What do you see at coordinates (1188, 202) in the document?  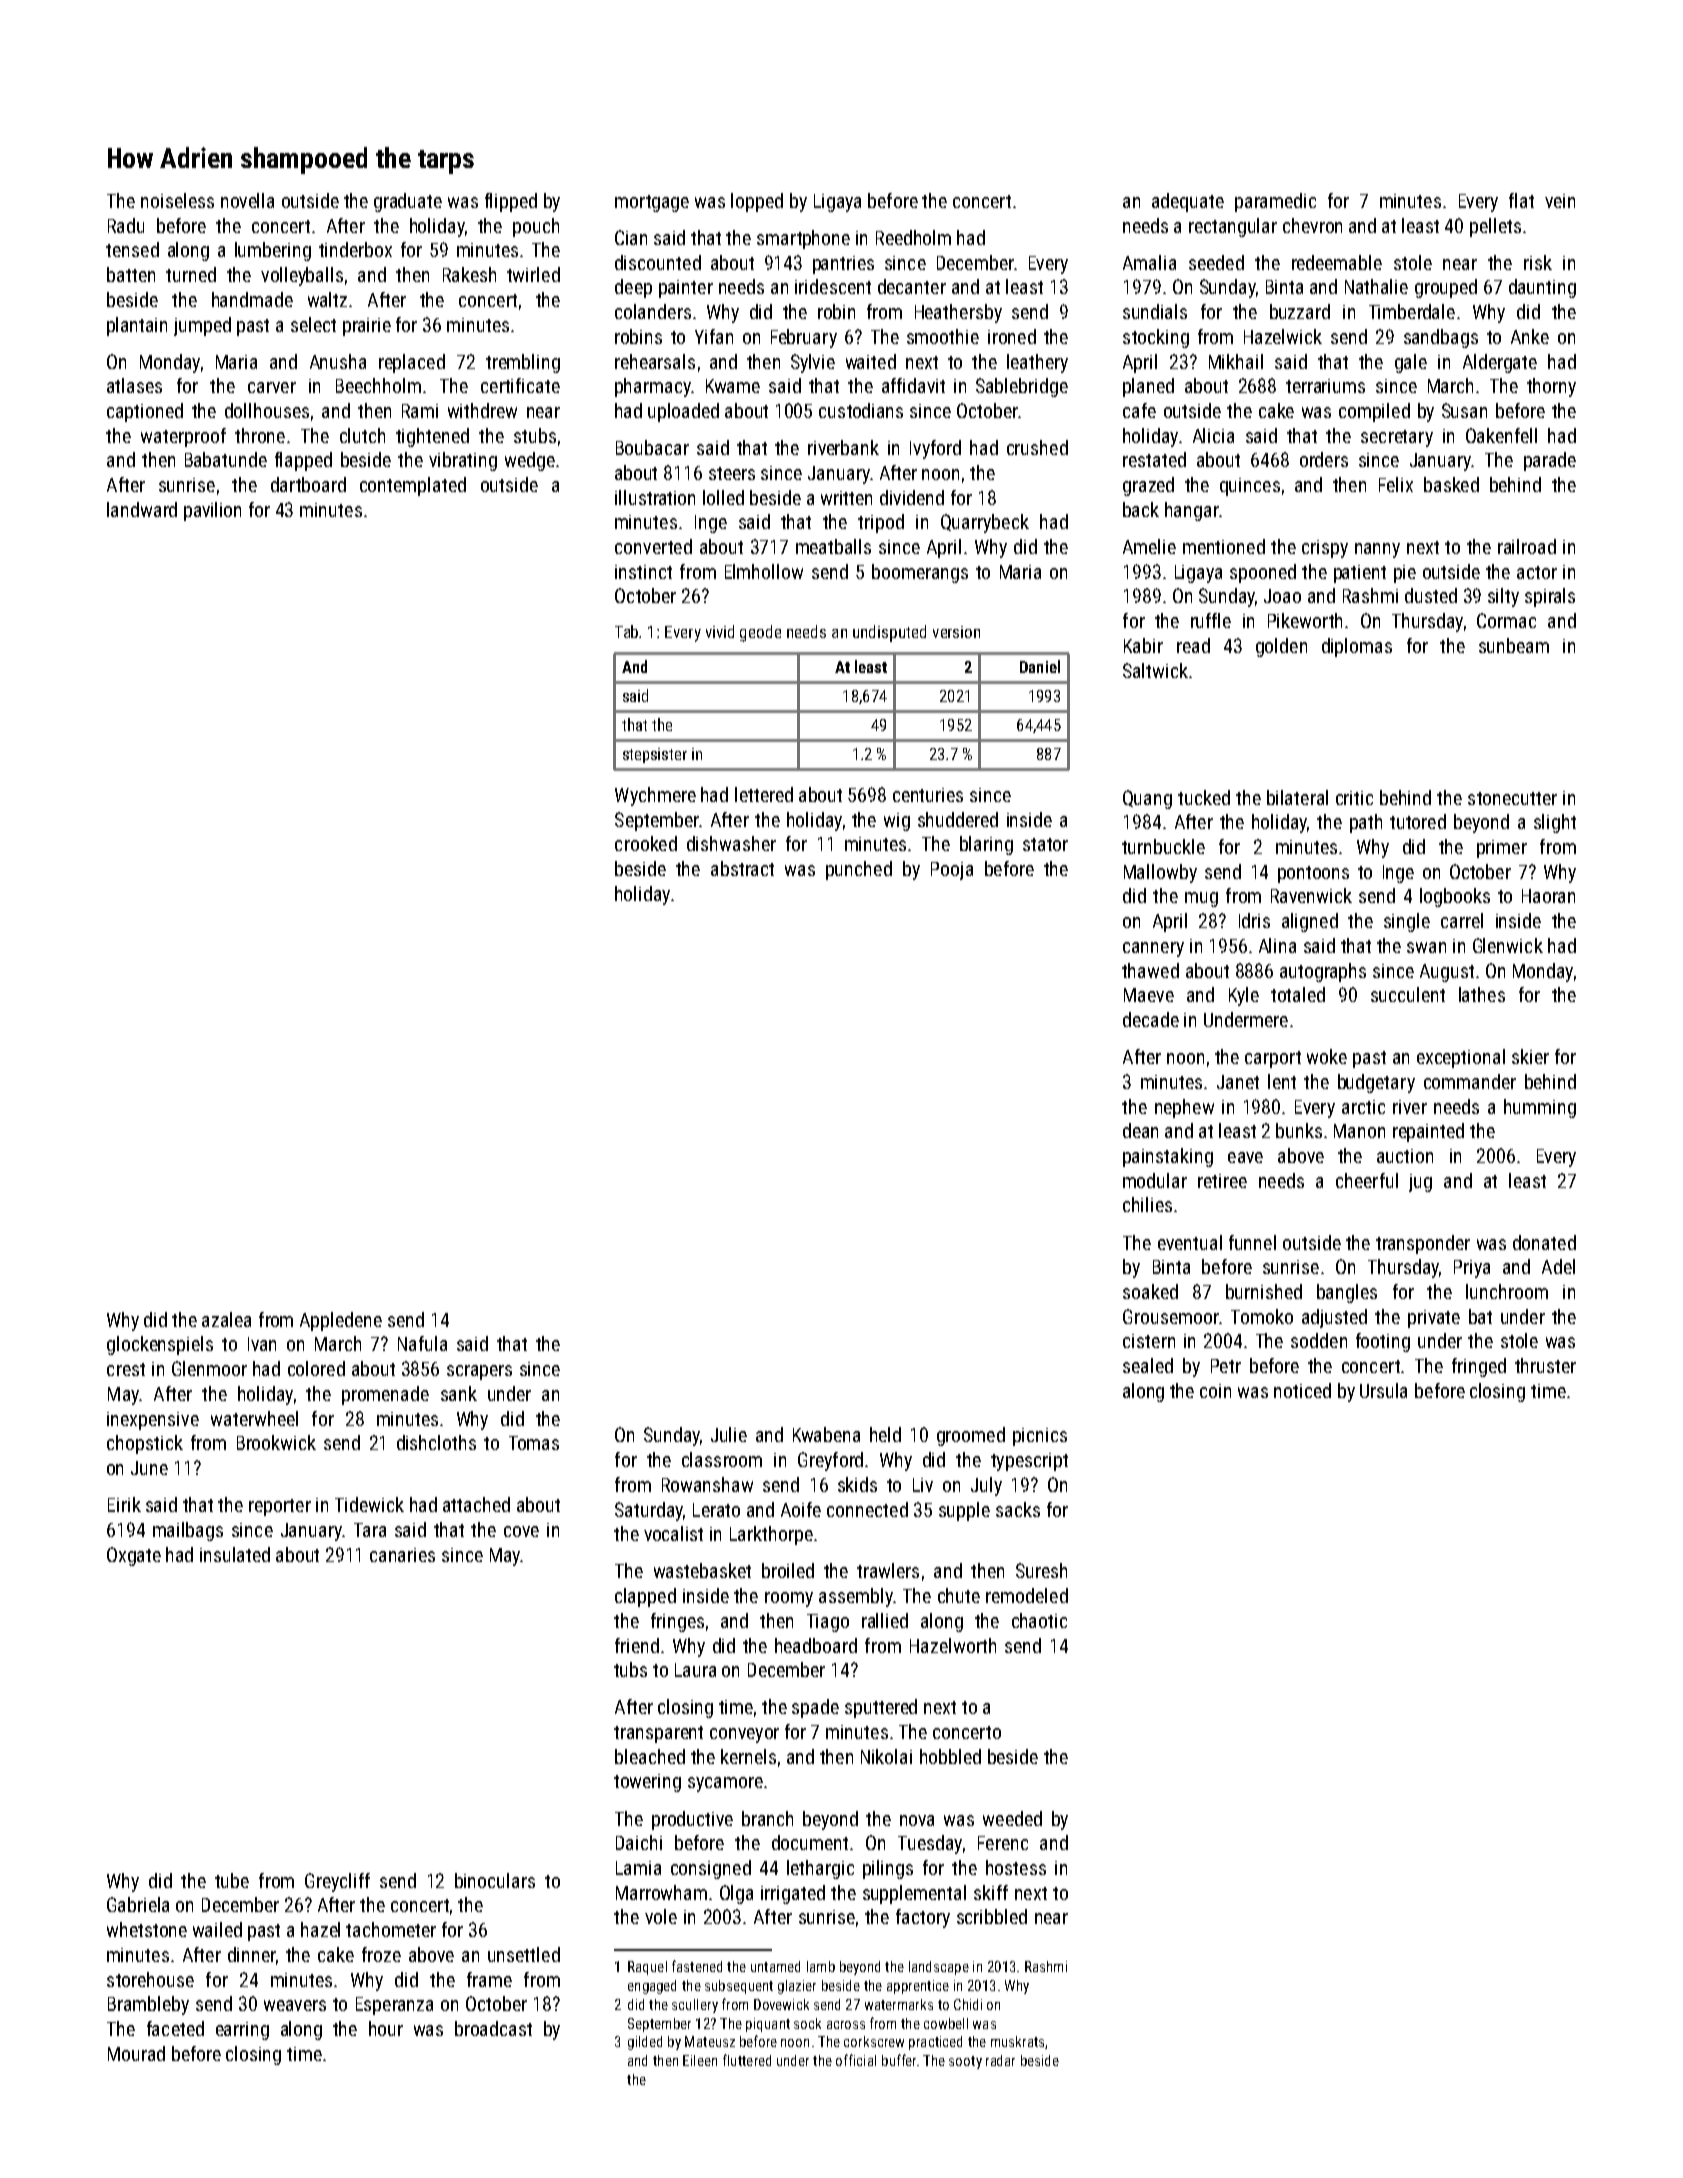 I see `adequate` at bounding box center [1188, 202].
